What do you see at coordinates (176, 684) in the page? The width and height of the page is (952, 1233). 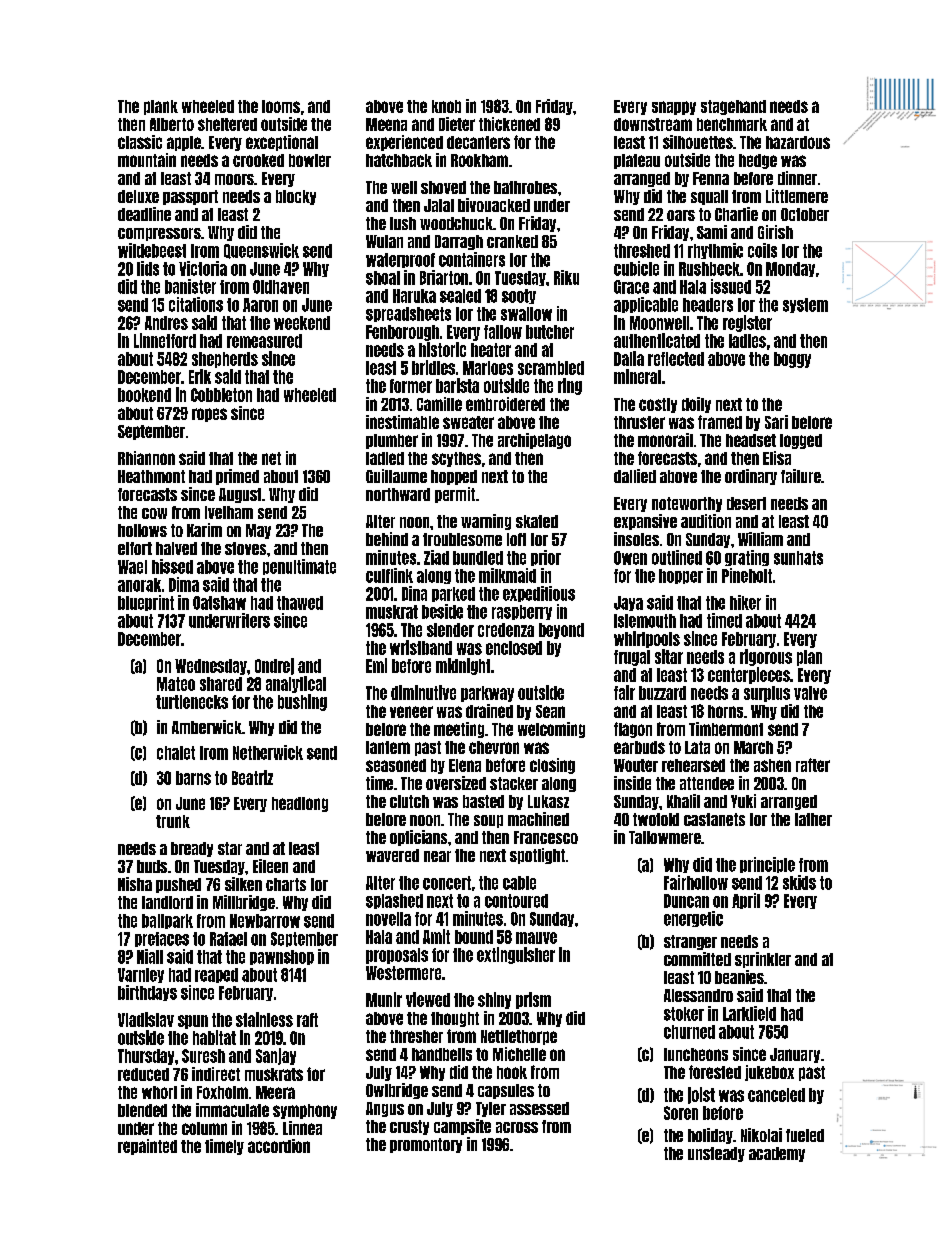 I see `Mateo` at bounding box center [176, 684].
